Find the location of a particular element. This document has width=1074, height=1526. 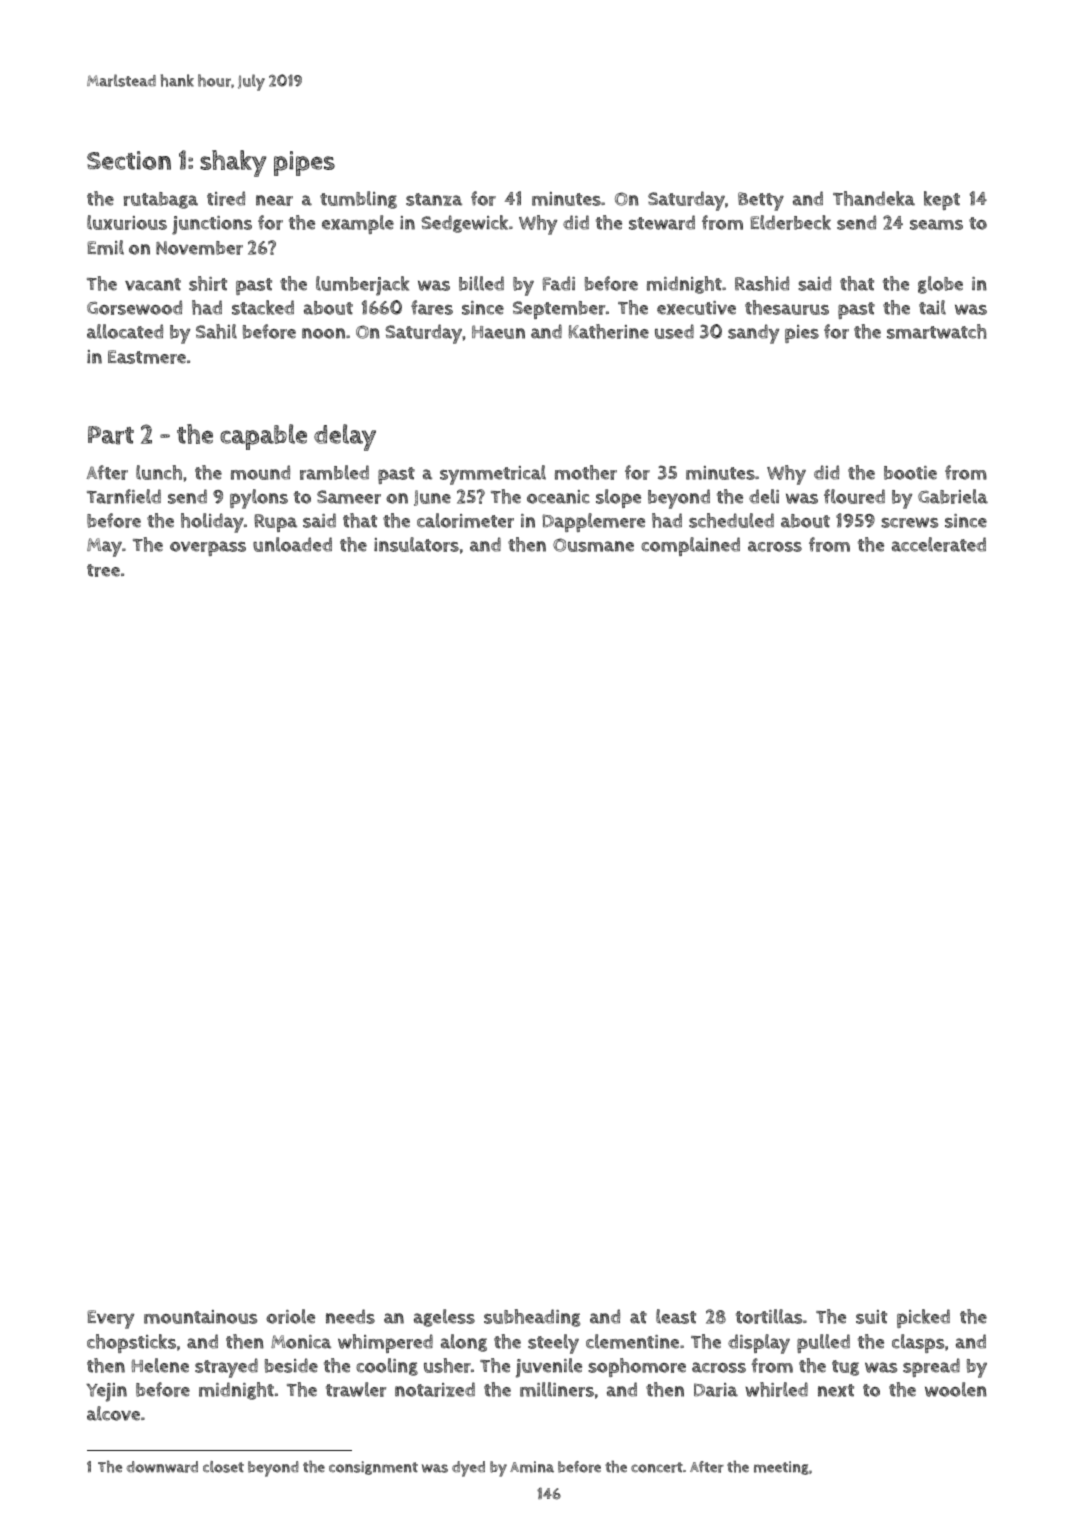

ageless is located at coordinates (444, 1318).
